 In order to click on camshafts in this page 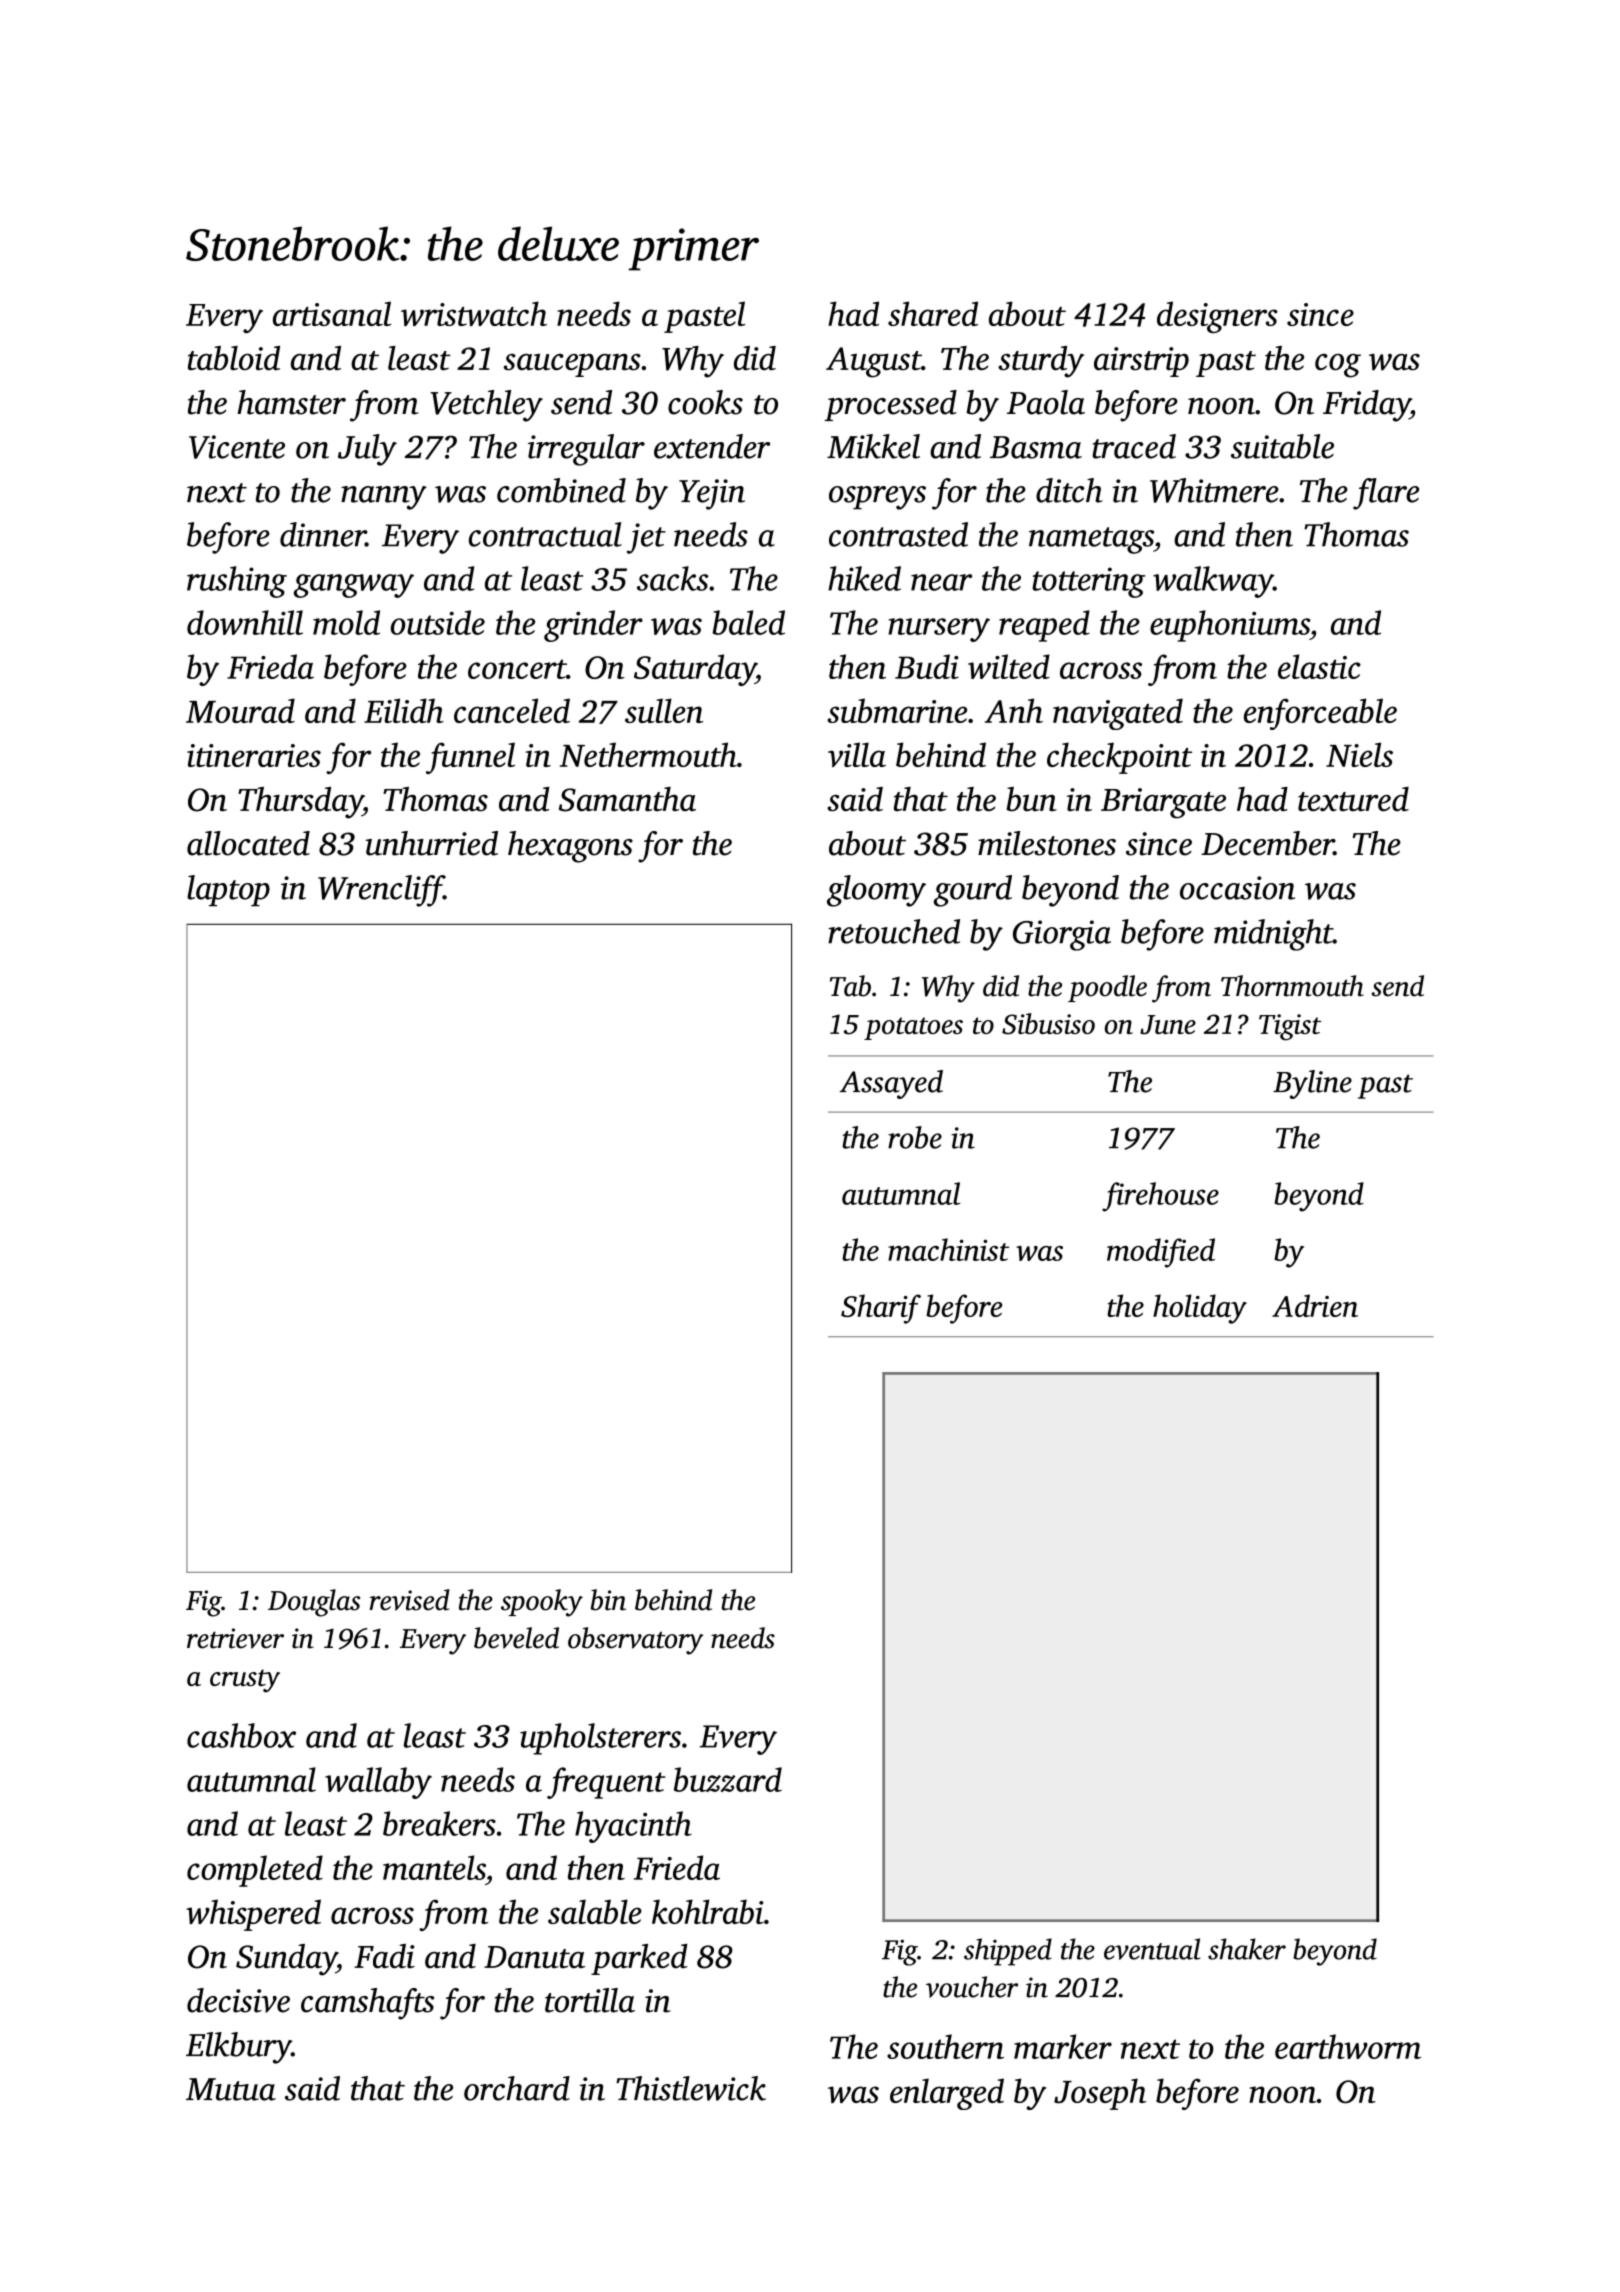, I will do `click(367, 2004)`.
